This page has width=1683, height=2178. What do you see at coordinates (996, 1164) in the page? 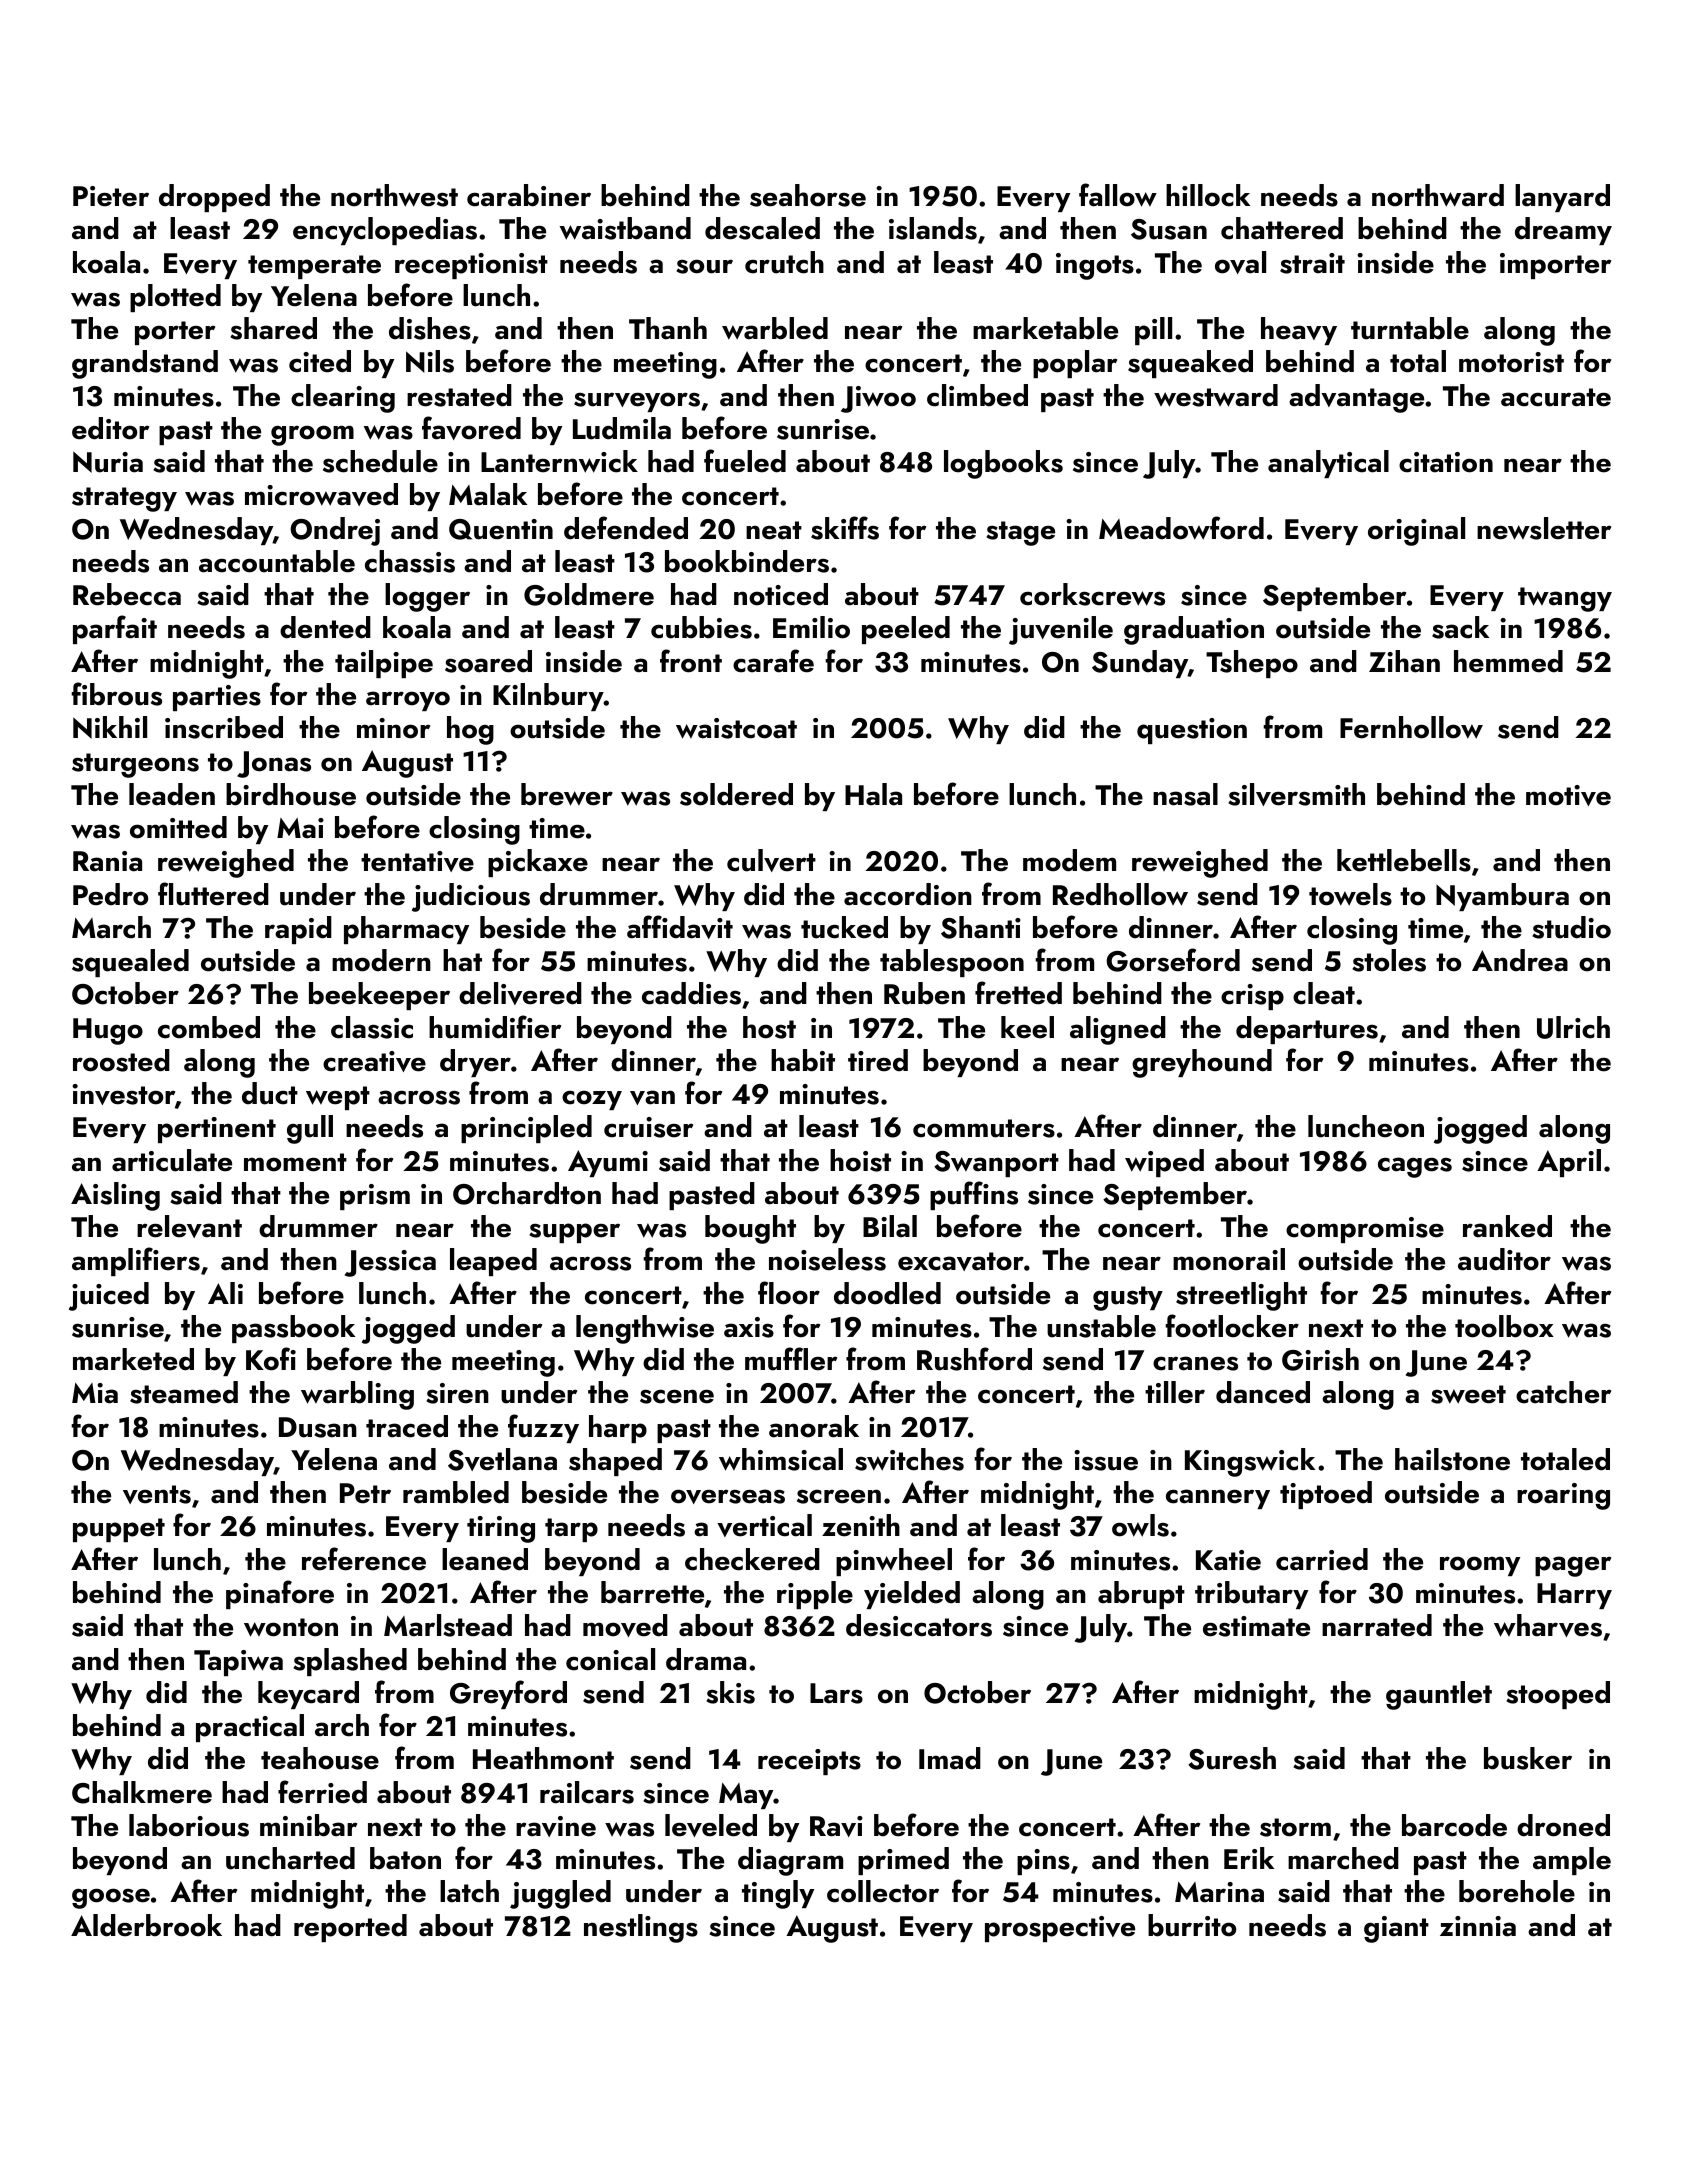
I see `Swanport` at bounding box center [996, 1164].
